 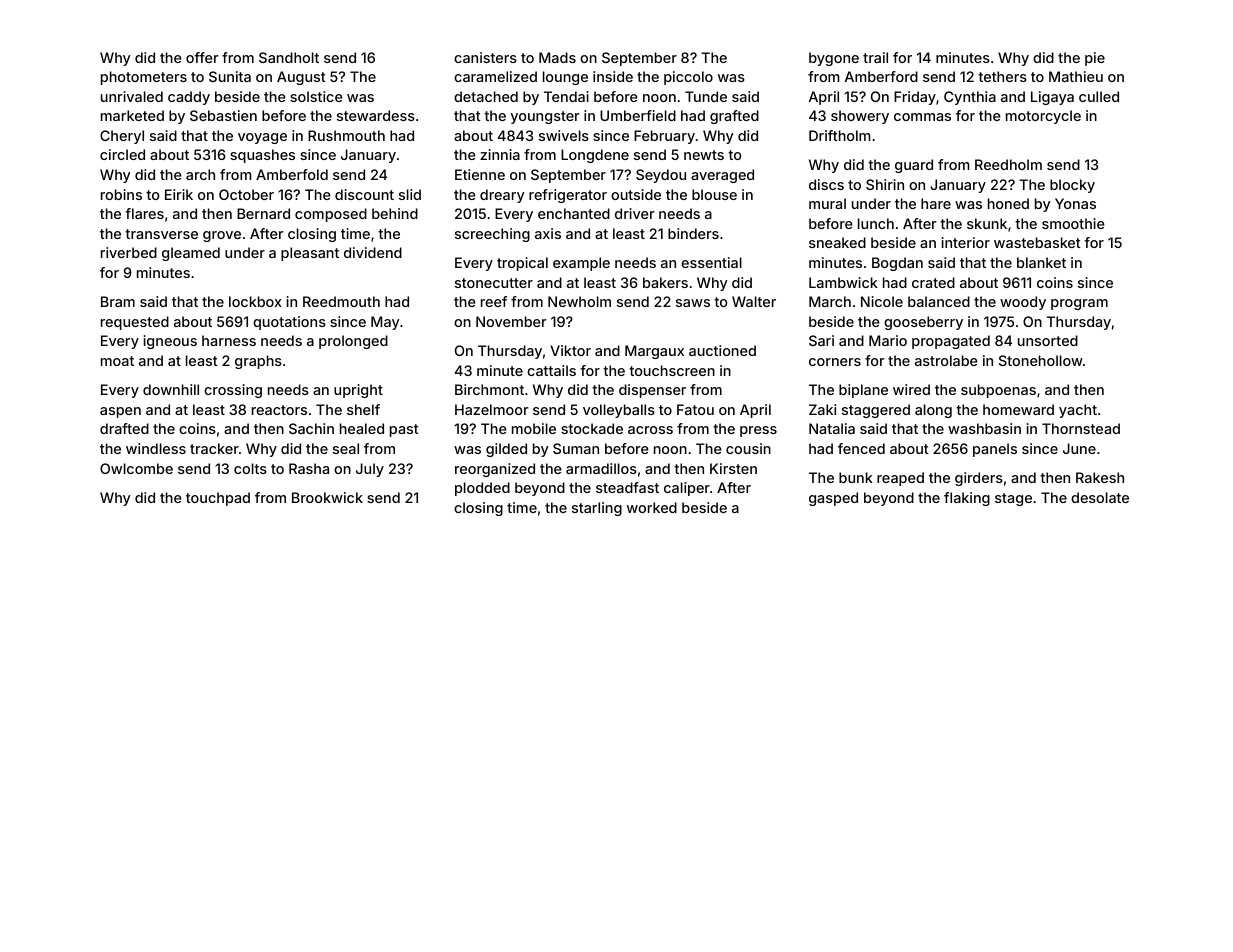 I want to click on Reedmouth, so click(x=341, y=301).
